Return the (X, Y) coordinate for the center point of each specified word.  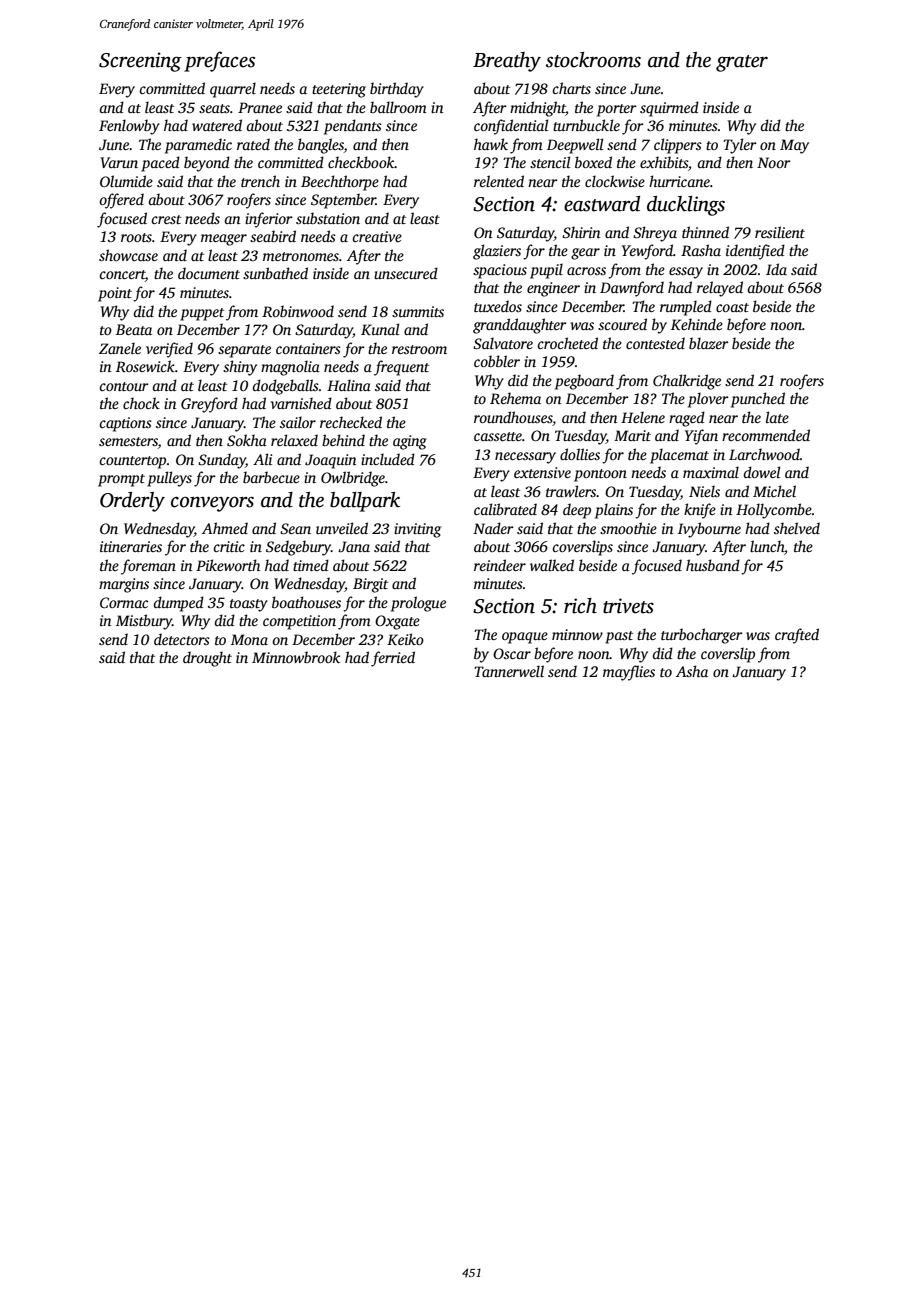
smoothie (628, 528)
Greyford (209, 405)
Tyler (740, 146)
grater (742, 63)
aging (410, 442)
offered (121, 201)
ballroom (398, 107)
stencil (550, 162)
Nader (493, 528)
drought (207, 659)
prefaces (219, 61)
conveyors (212, 504)
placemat (679, 456)
